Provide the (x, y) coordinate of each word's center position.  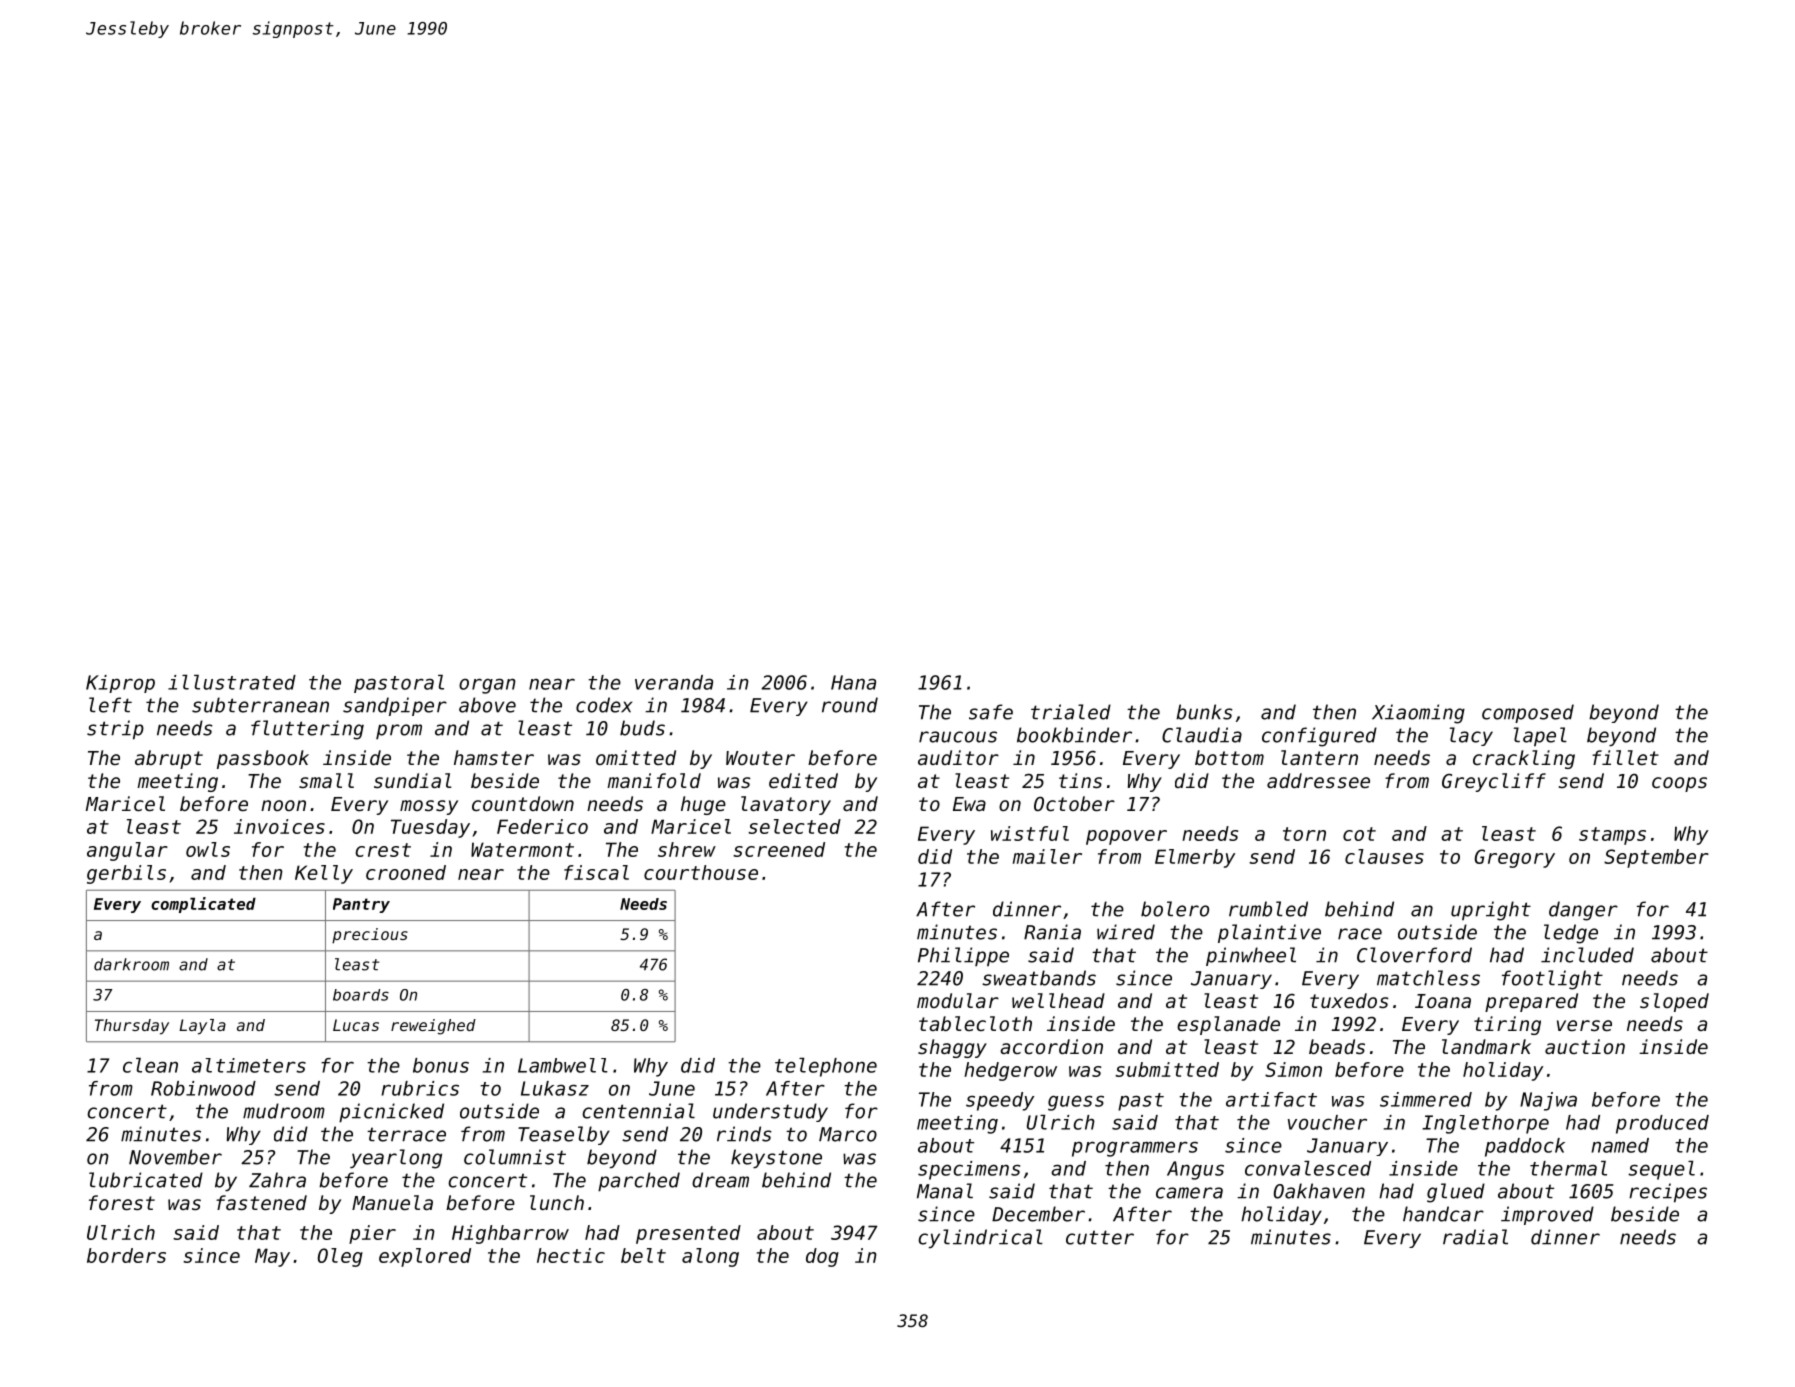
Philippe (963, 956)
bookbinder (1074, 735)
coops (1679, 784)
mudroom (284, 1111)
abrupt (169, 759)
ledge (1571, 934)
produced (1662, 1124)
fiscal (596, 872)
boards (361, 995)
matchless (1428, 978)
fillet (1625, 757)
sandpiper (395, 706)
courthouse (701, 872)
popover (1126, 837)
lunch (557, 1202)
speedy (1000, 1101)
